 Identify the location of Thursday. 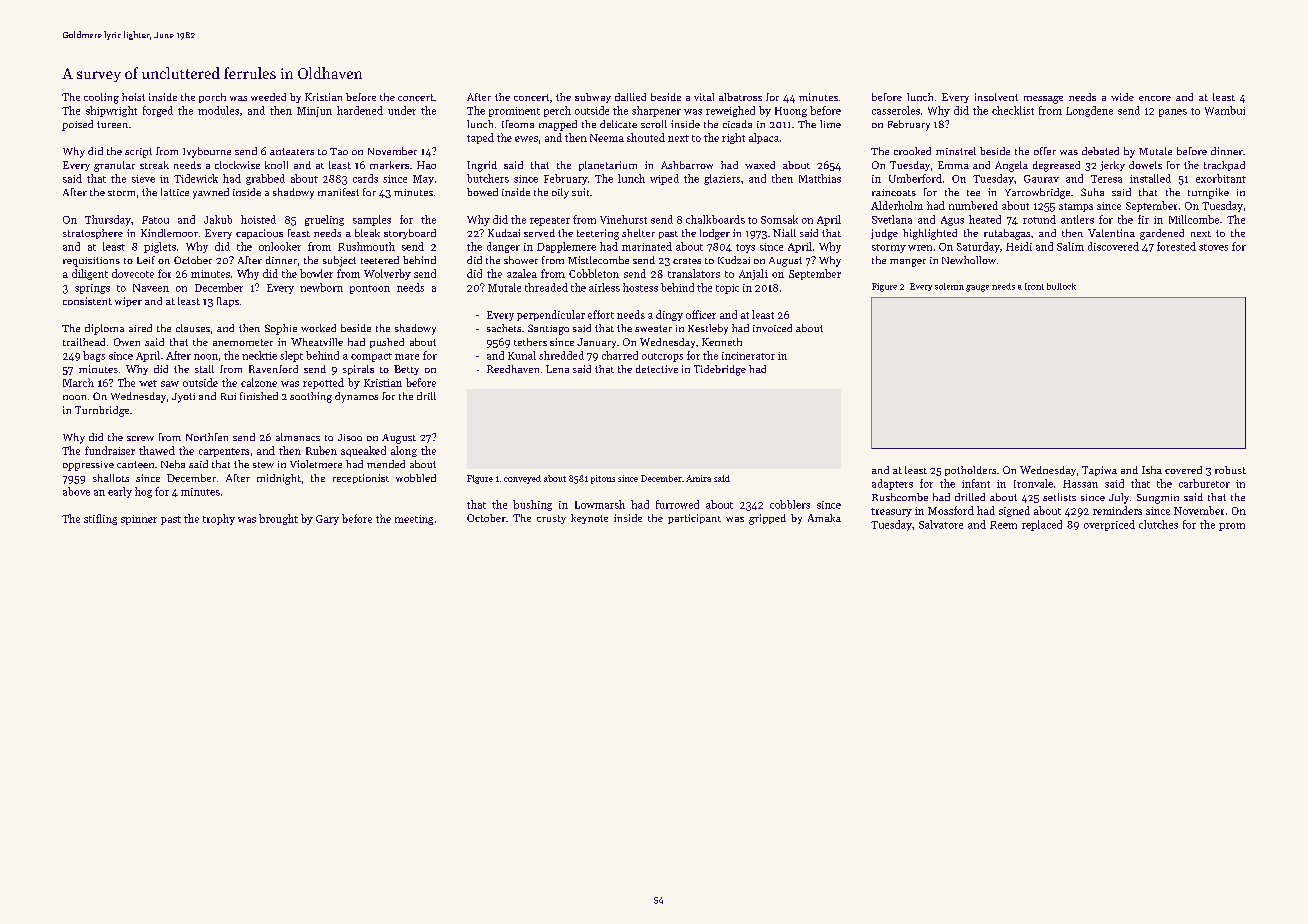
(108, 220).
